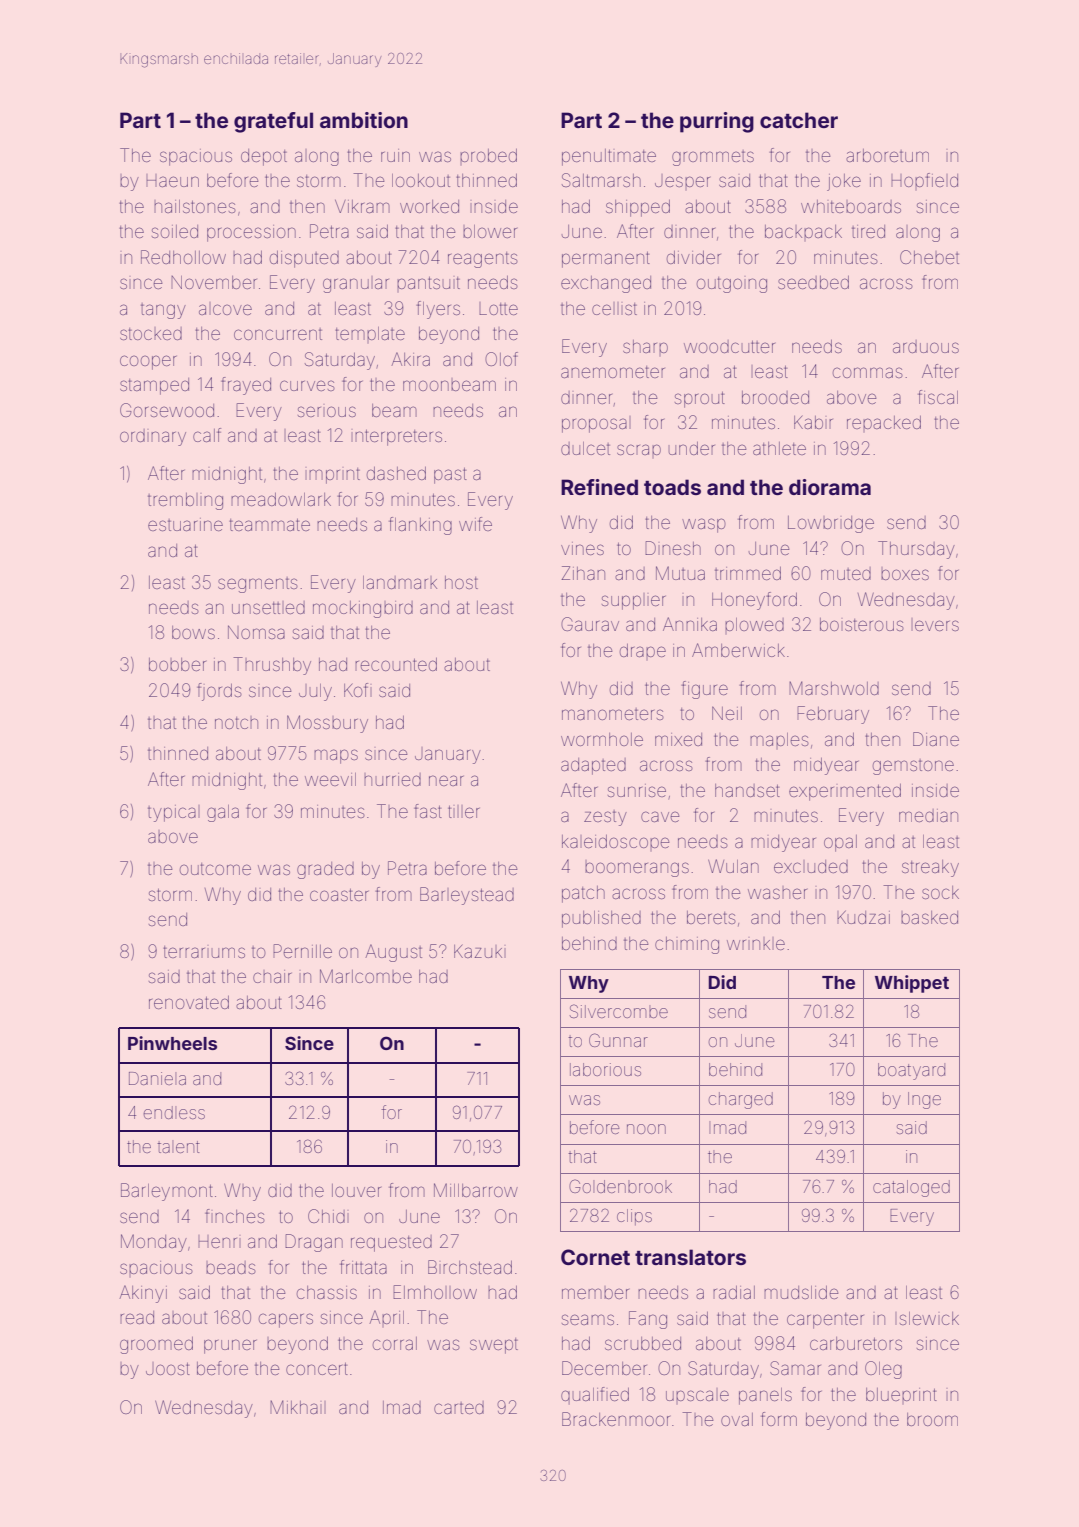 The image size is (1079, 1527). Describe the element at coordinates (204, 952) in the screenshot. I see `terrariums` at that location.
